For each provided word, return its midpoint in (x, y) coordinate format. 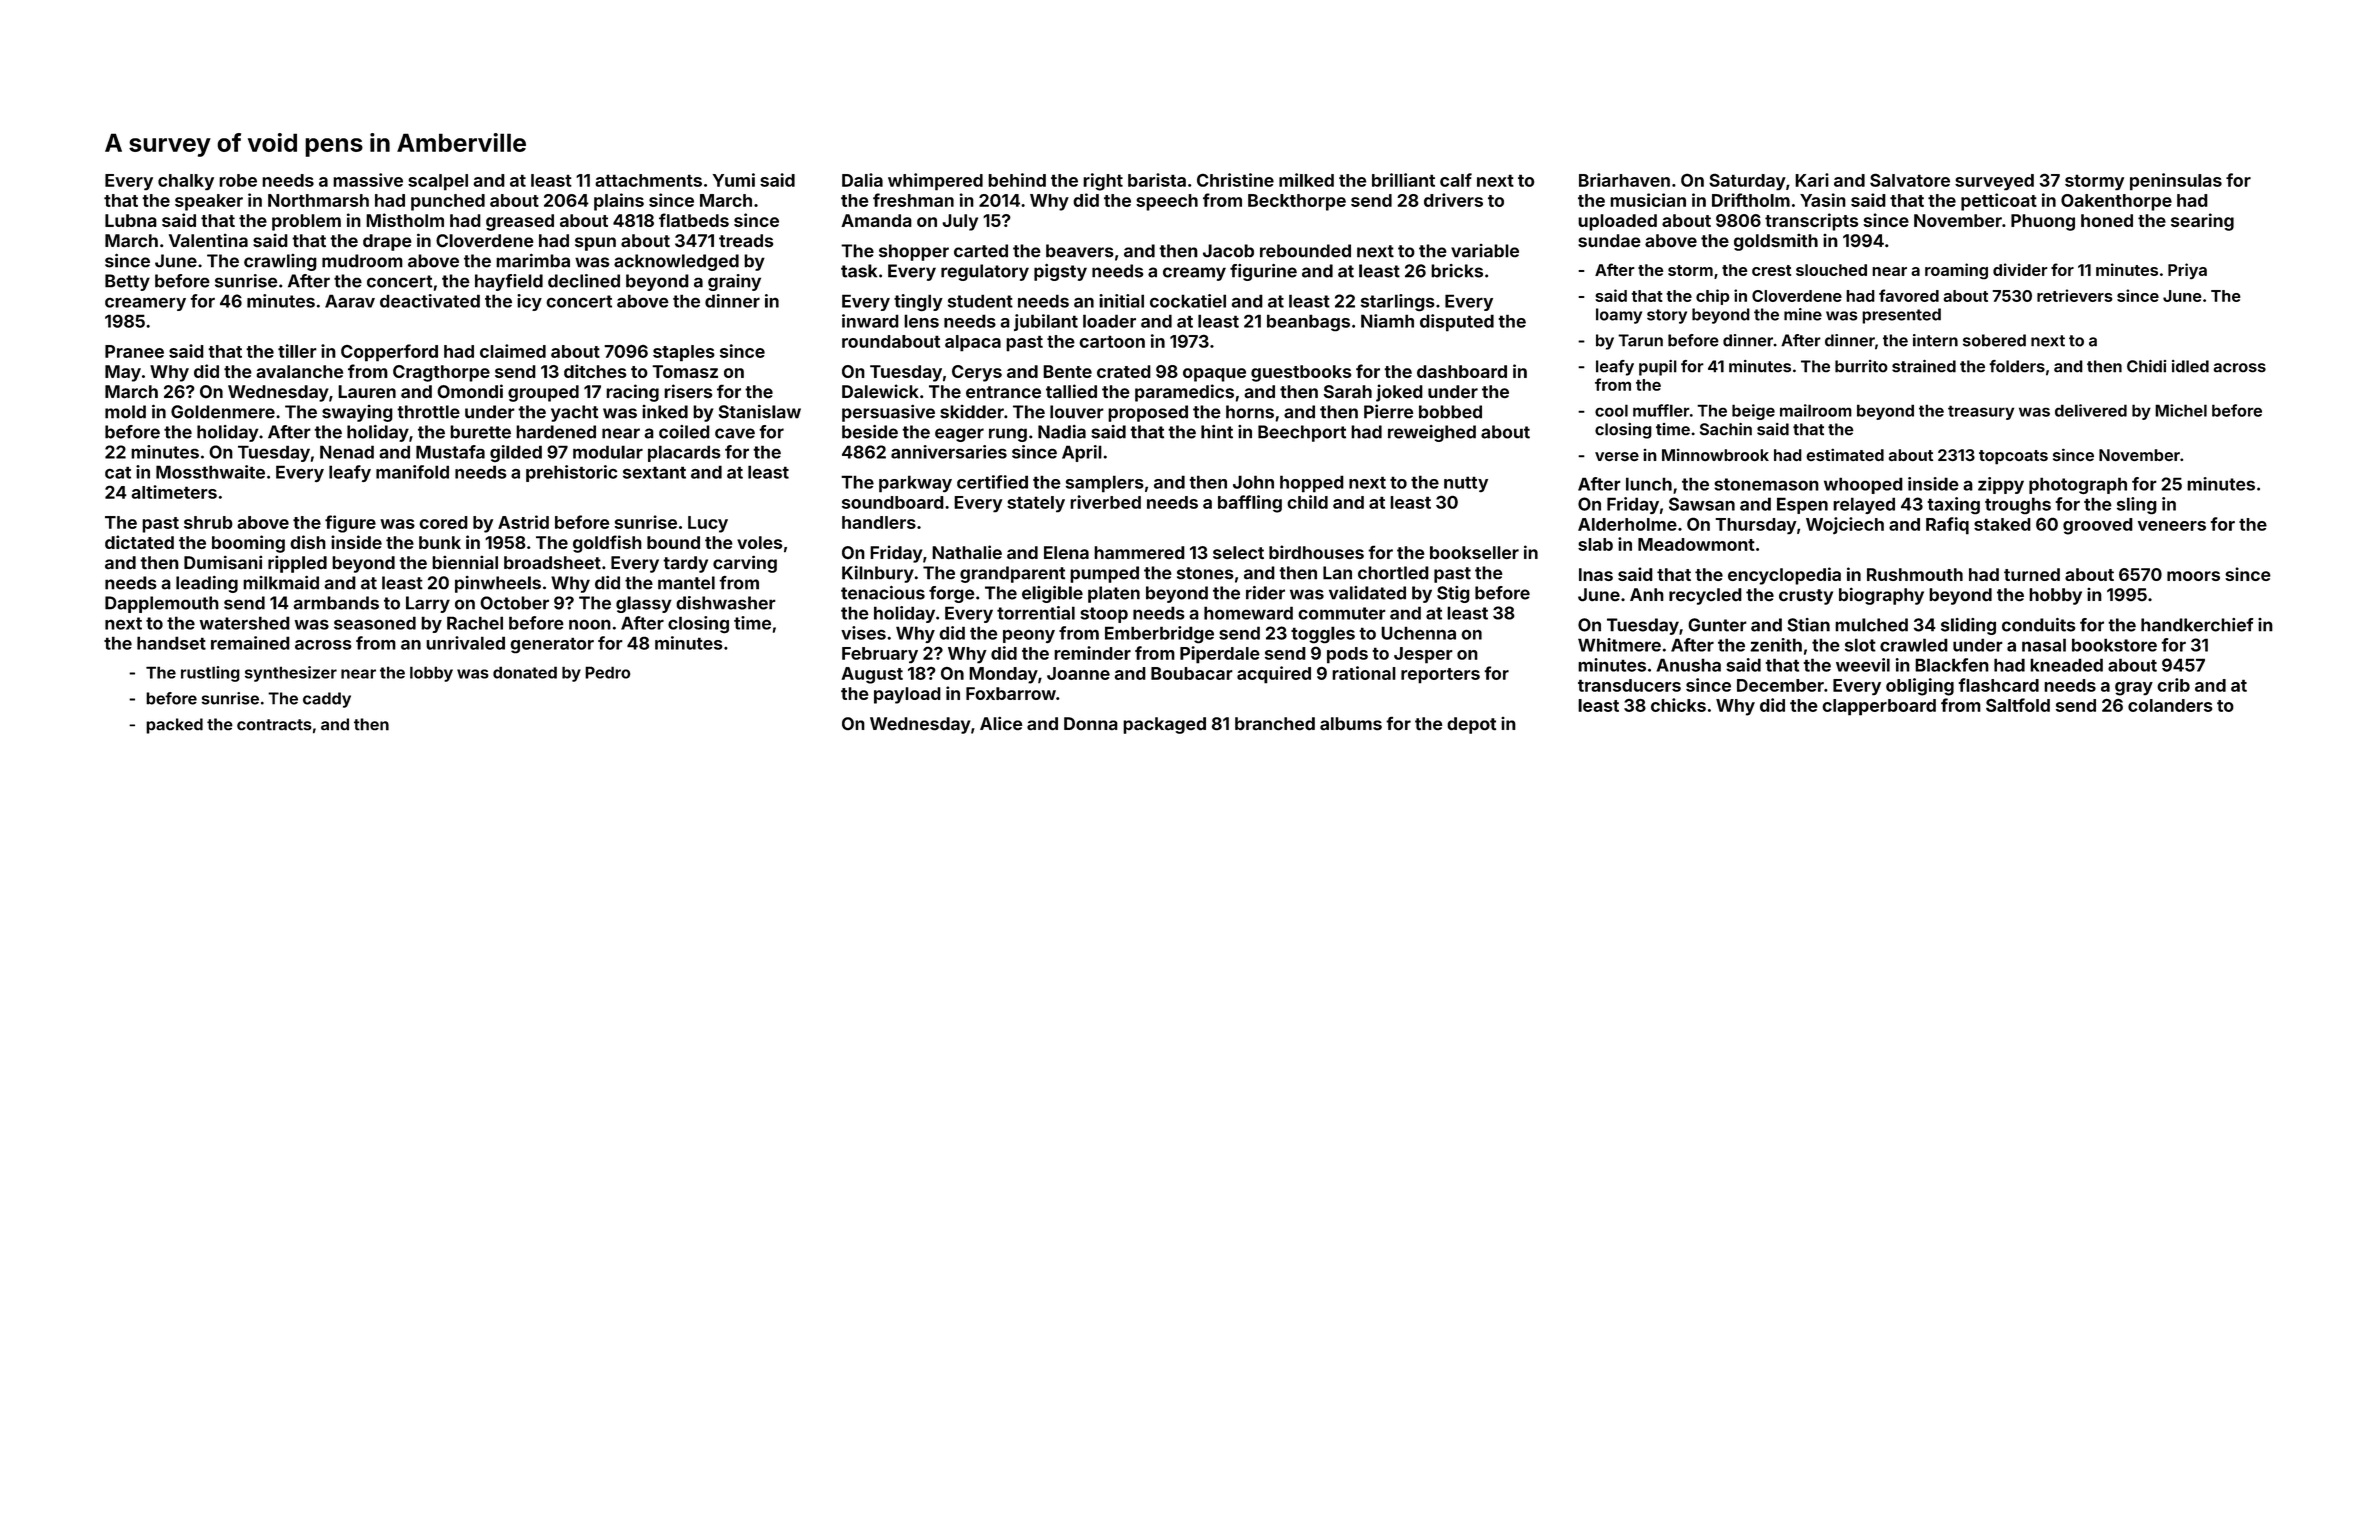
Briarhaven (1624, 180)
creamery (145, 304)
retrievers (2075, 295)
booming (248, 544)
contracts (274, 725)
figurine (1263, 272)
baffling (1250, 504)
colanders (2170, 705)
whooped (1863, 485)
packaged (1164, 725)
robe (238, 180)
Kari (1812, 180)
